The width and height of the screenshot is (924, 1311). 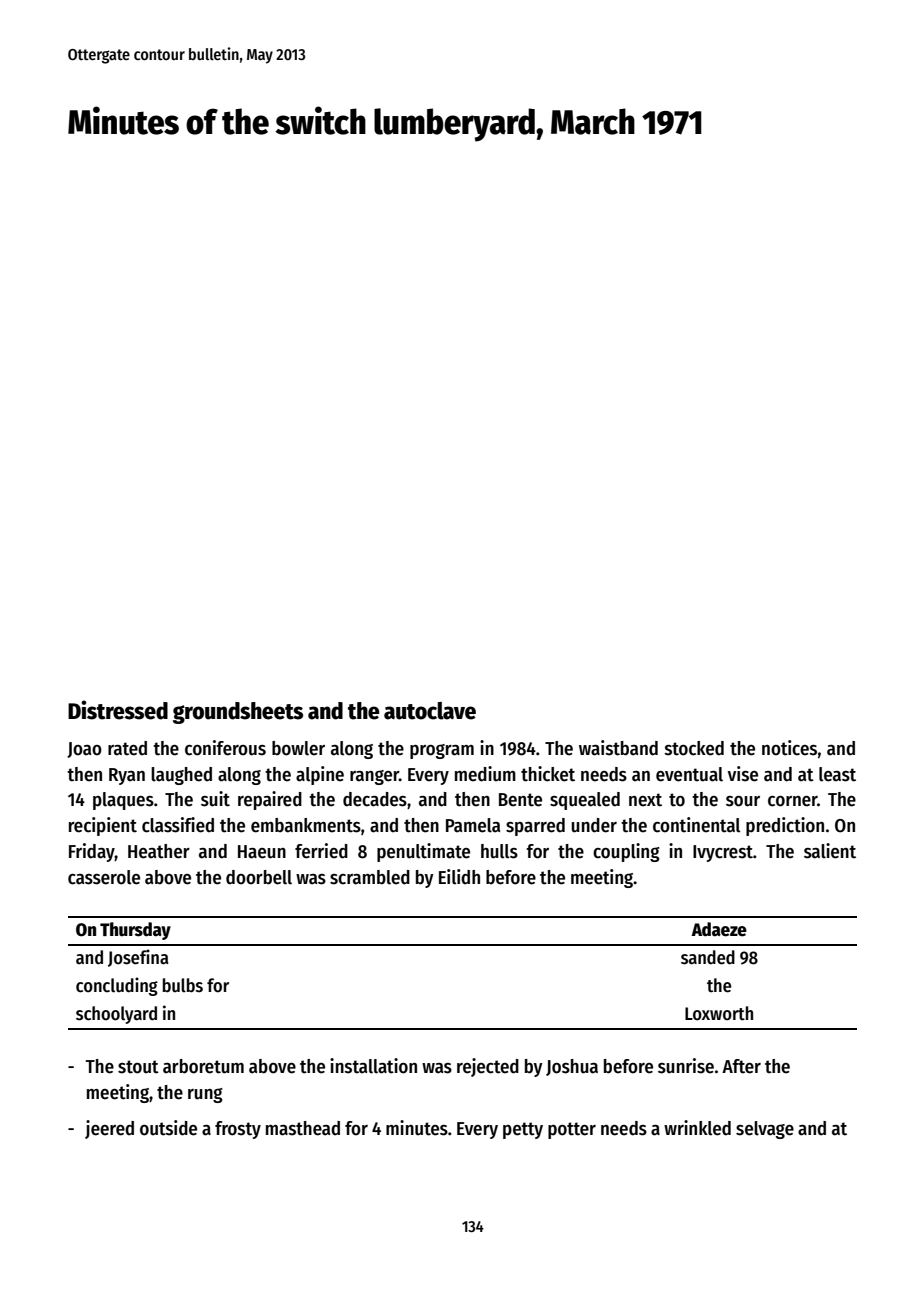 What do you see at coordinates (459, 877) in the screenshot?
I see `Eilidh` at bounding box center [459, 877].
